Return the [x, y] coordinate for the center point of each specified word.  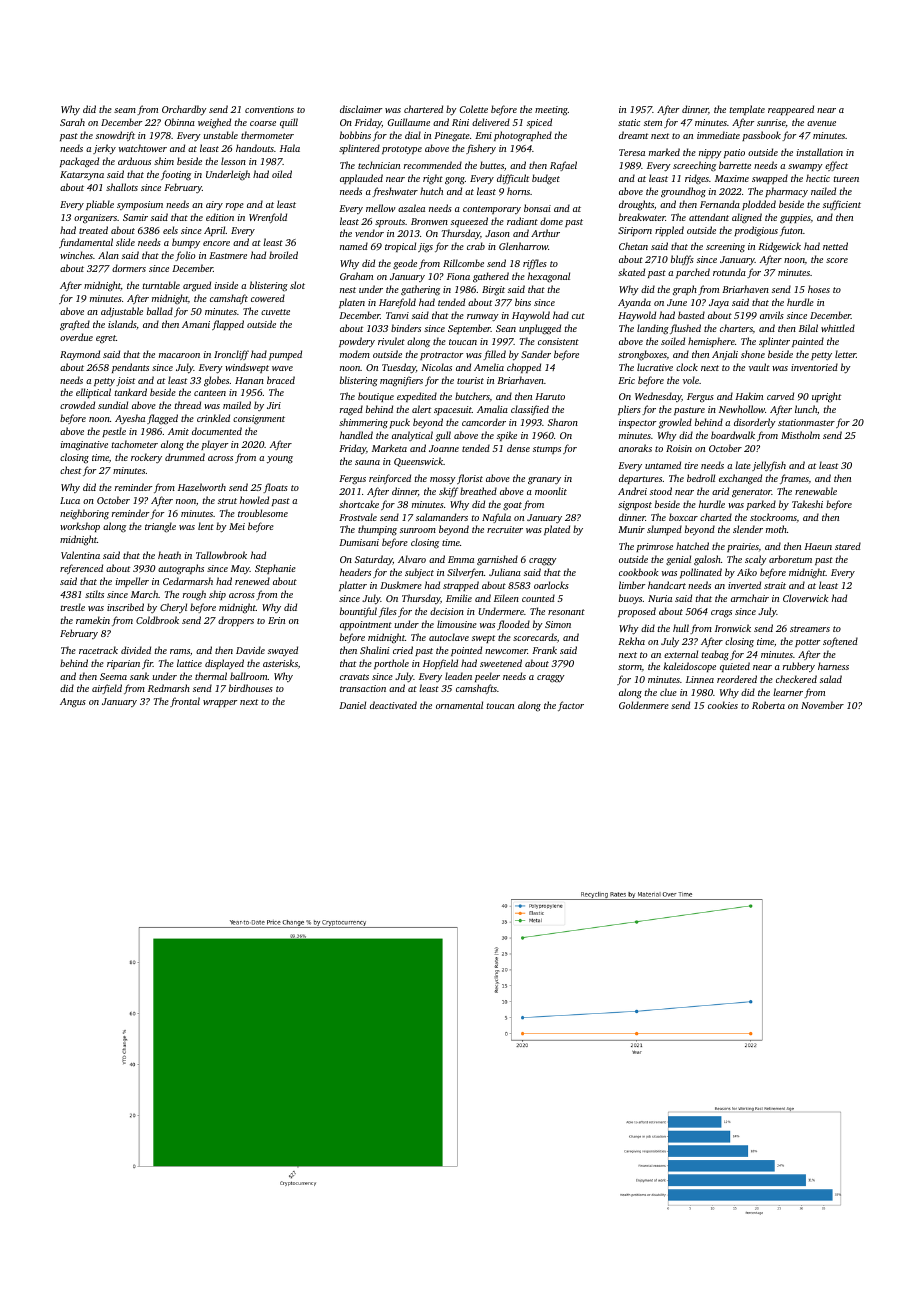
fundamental [86, 243]
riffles [535, 264]
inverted [744, 585]
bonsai [537, 208]
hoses [819, 289]
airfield [107, 689]
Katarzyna [82, 176]
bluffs [682, 260]
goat [512, 506]
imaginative [84, 446]
